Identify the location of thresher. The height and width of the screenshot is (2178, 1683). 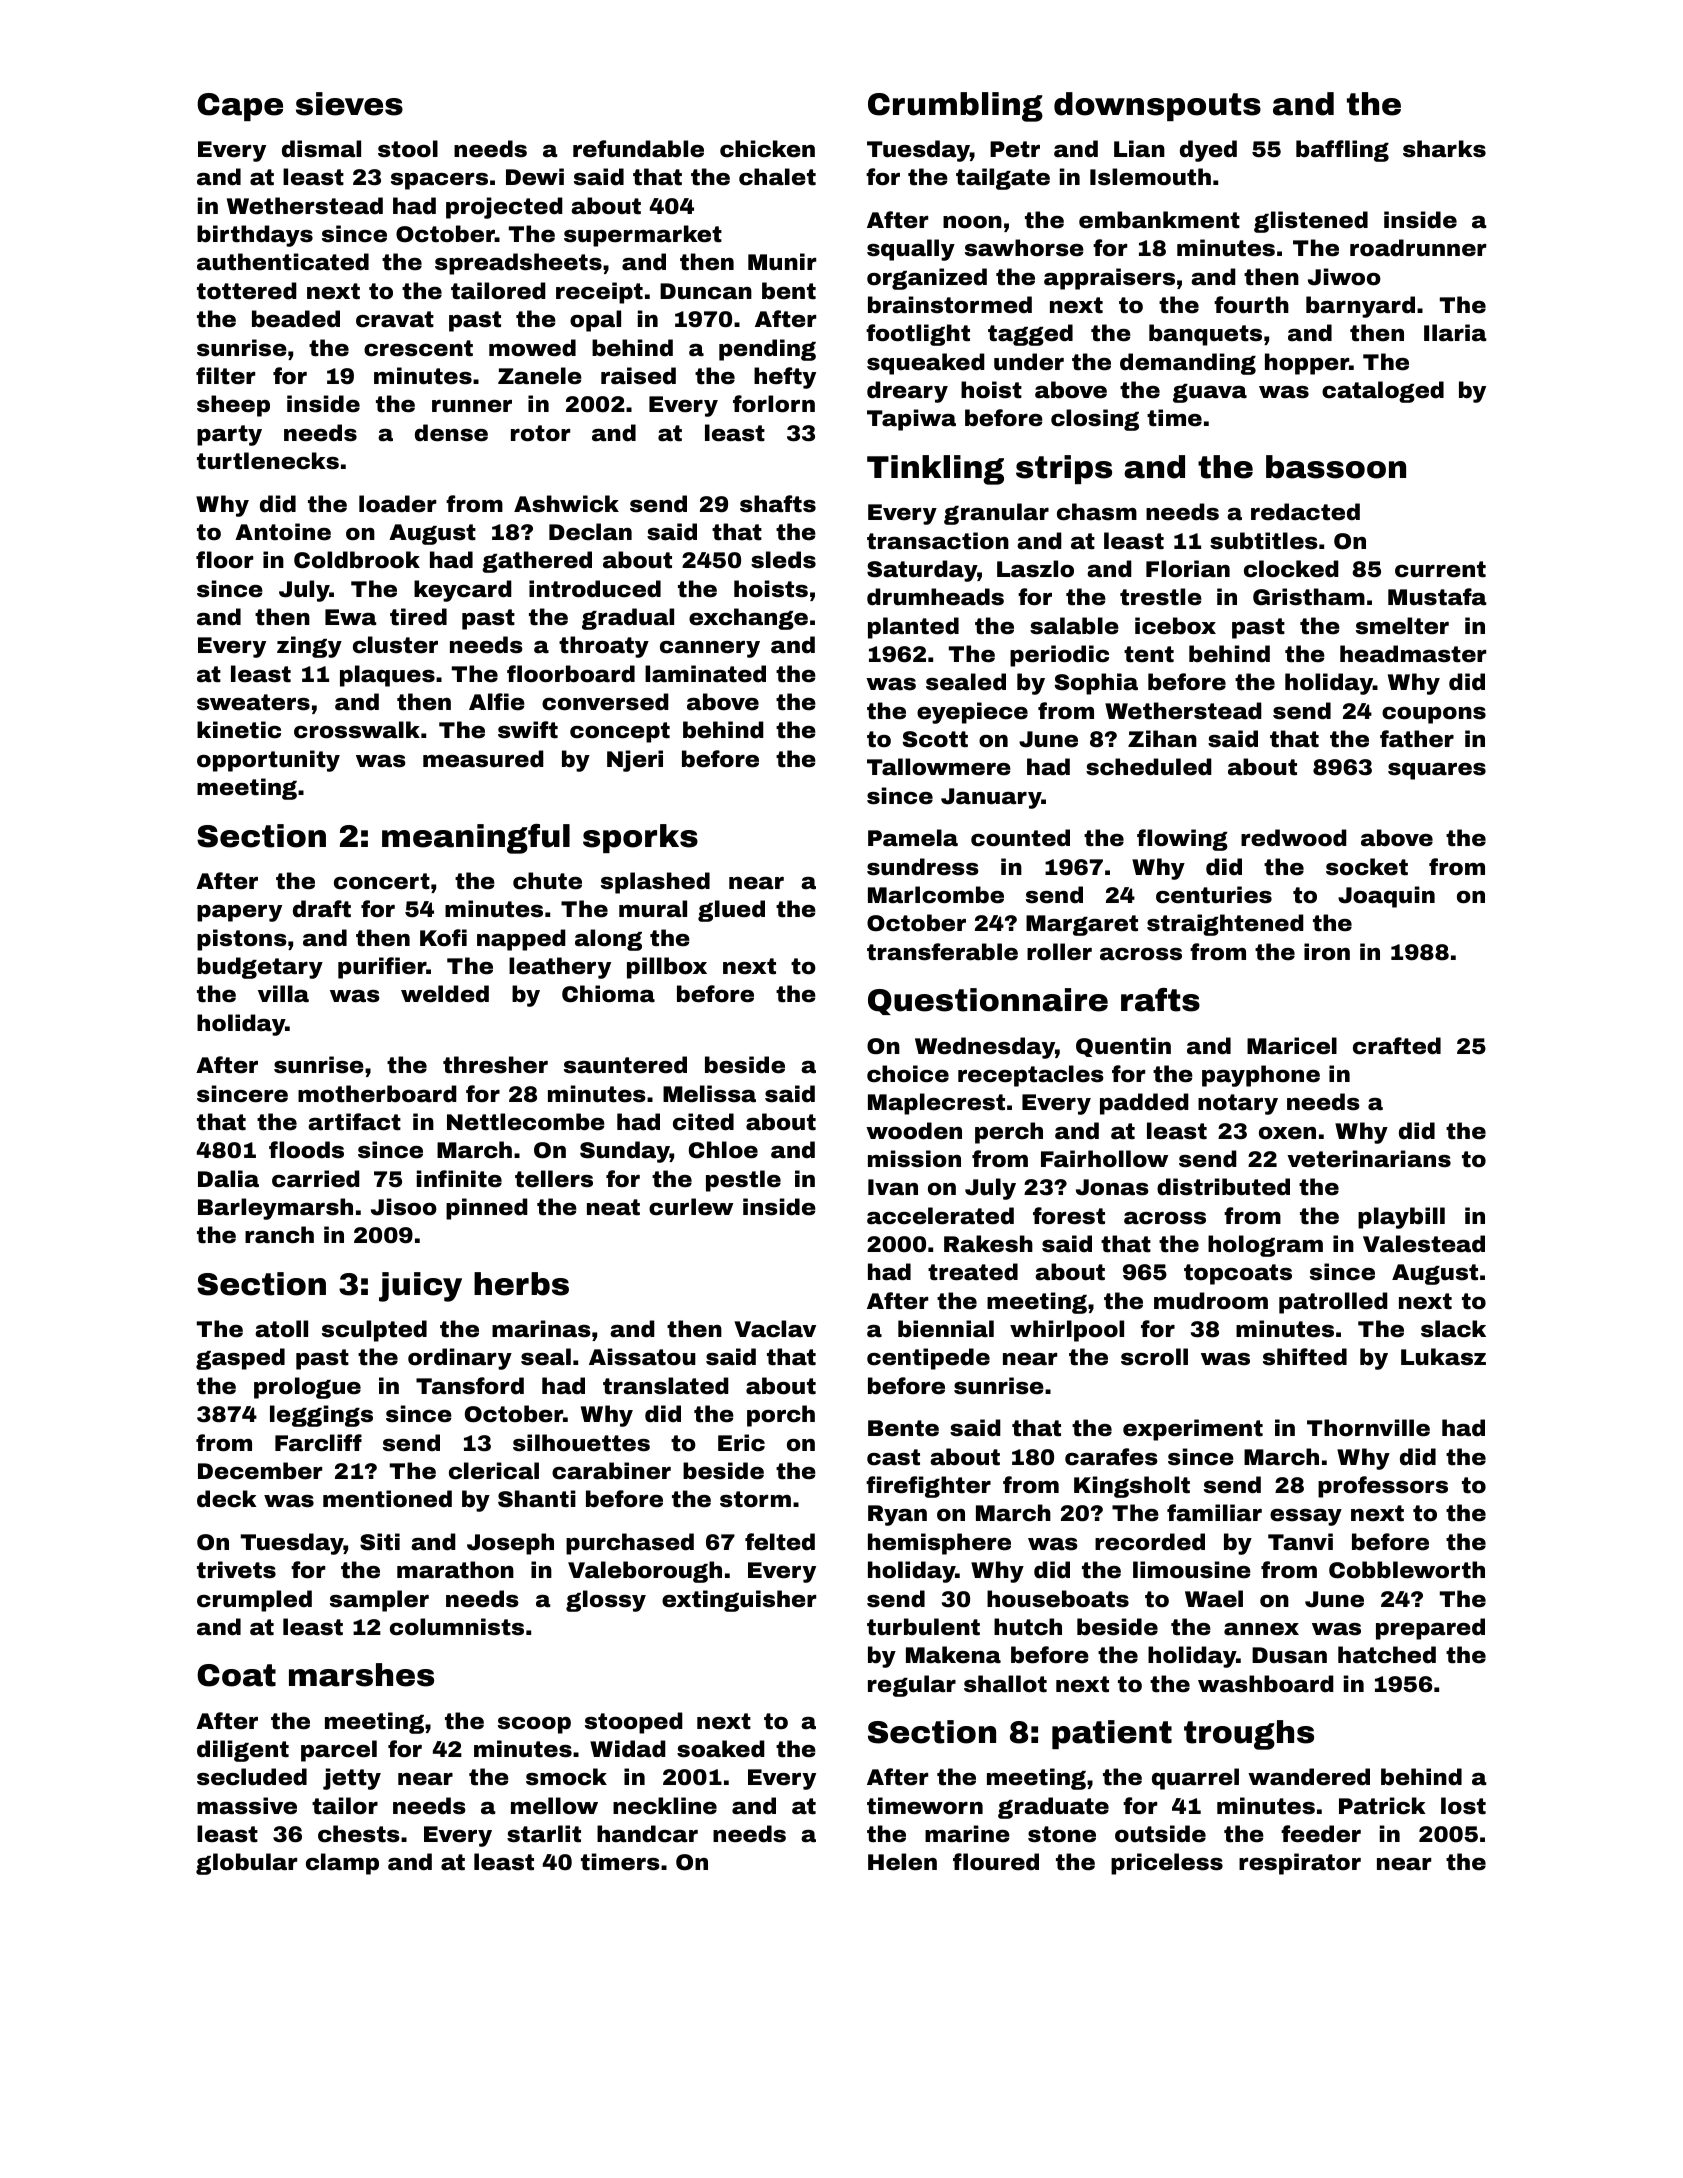
(495, 1065).
